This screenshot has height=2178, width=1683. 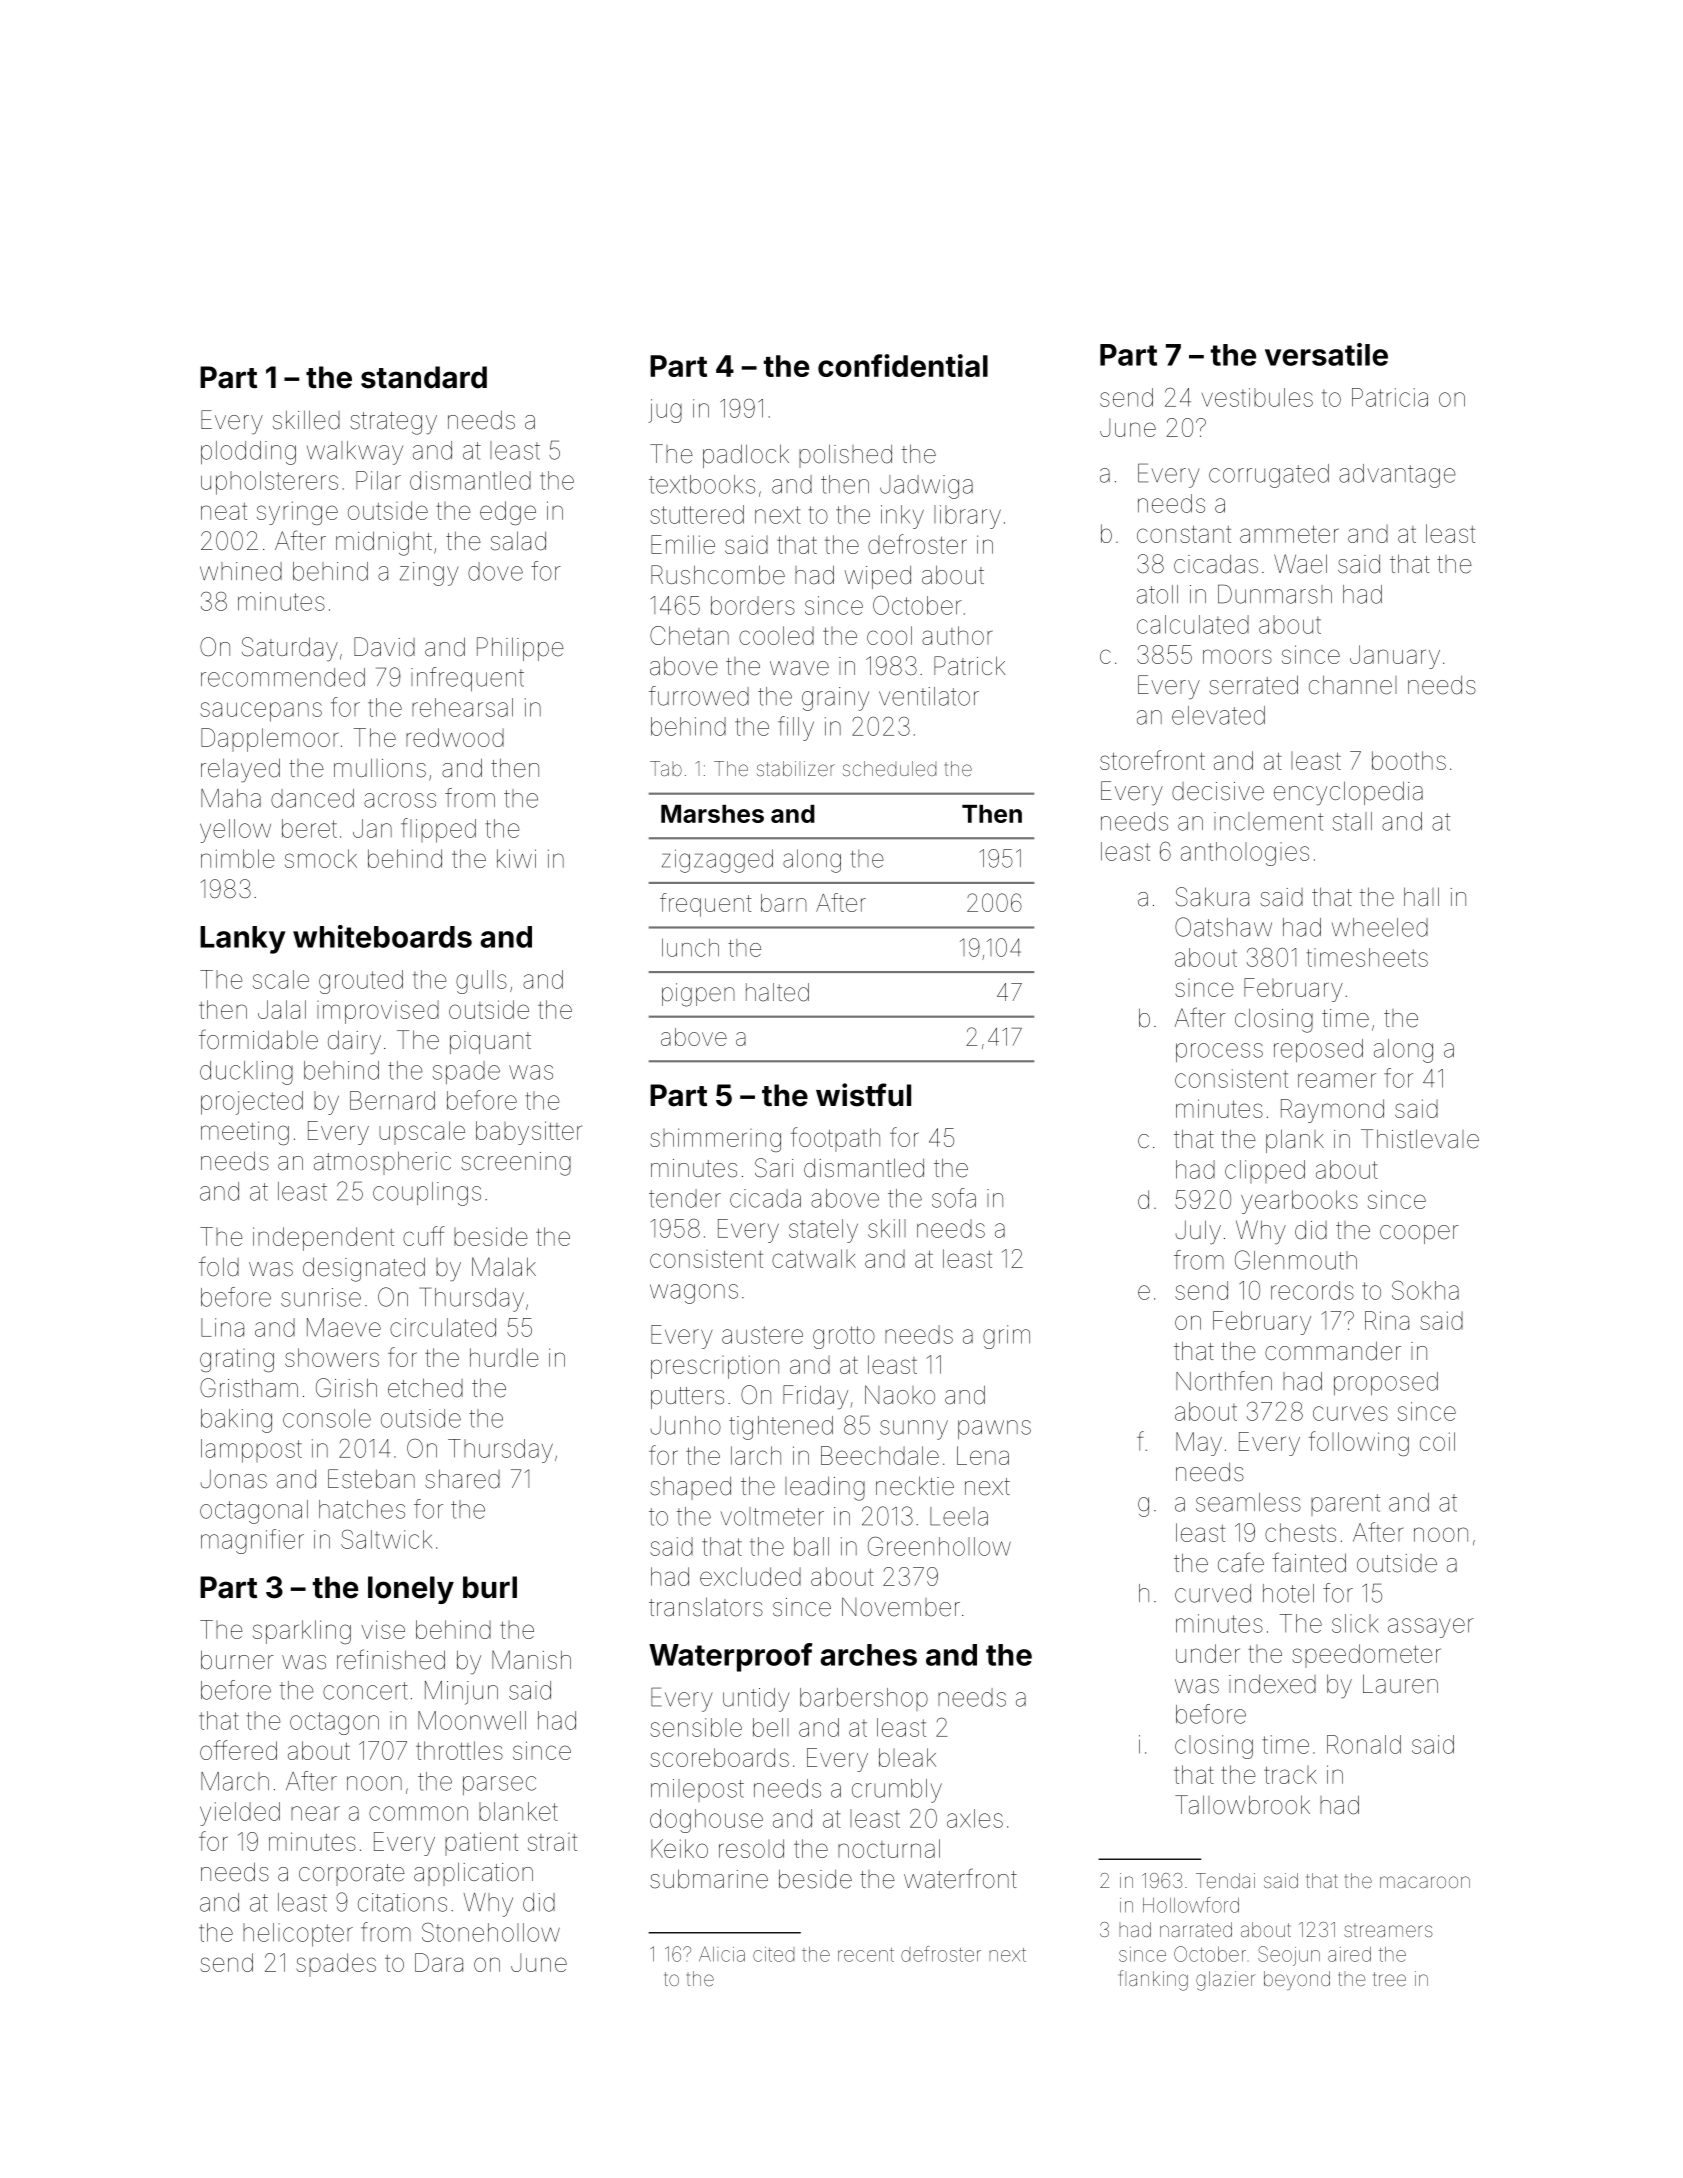 I want to click on cuff, so click(x=424, y=1236).
